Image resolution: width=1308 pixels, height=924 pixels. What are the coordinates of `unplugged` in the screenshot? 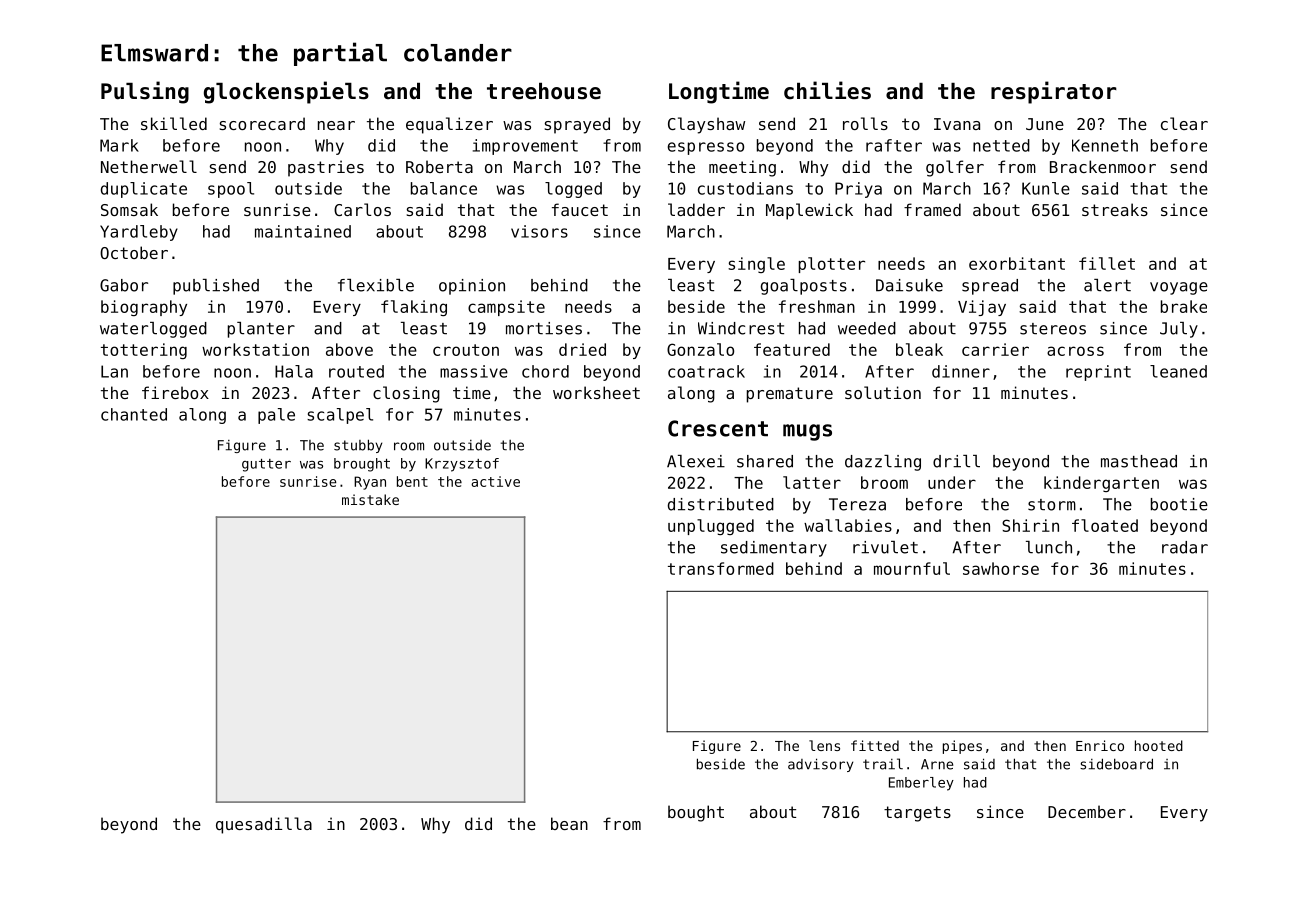 It's located at (711, 527).
